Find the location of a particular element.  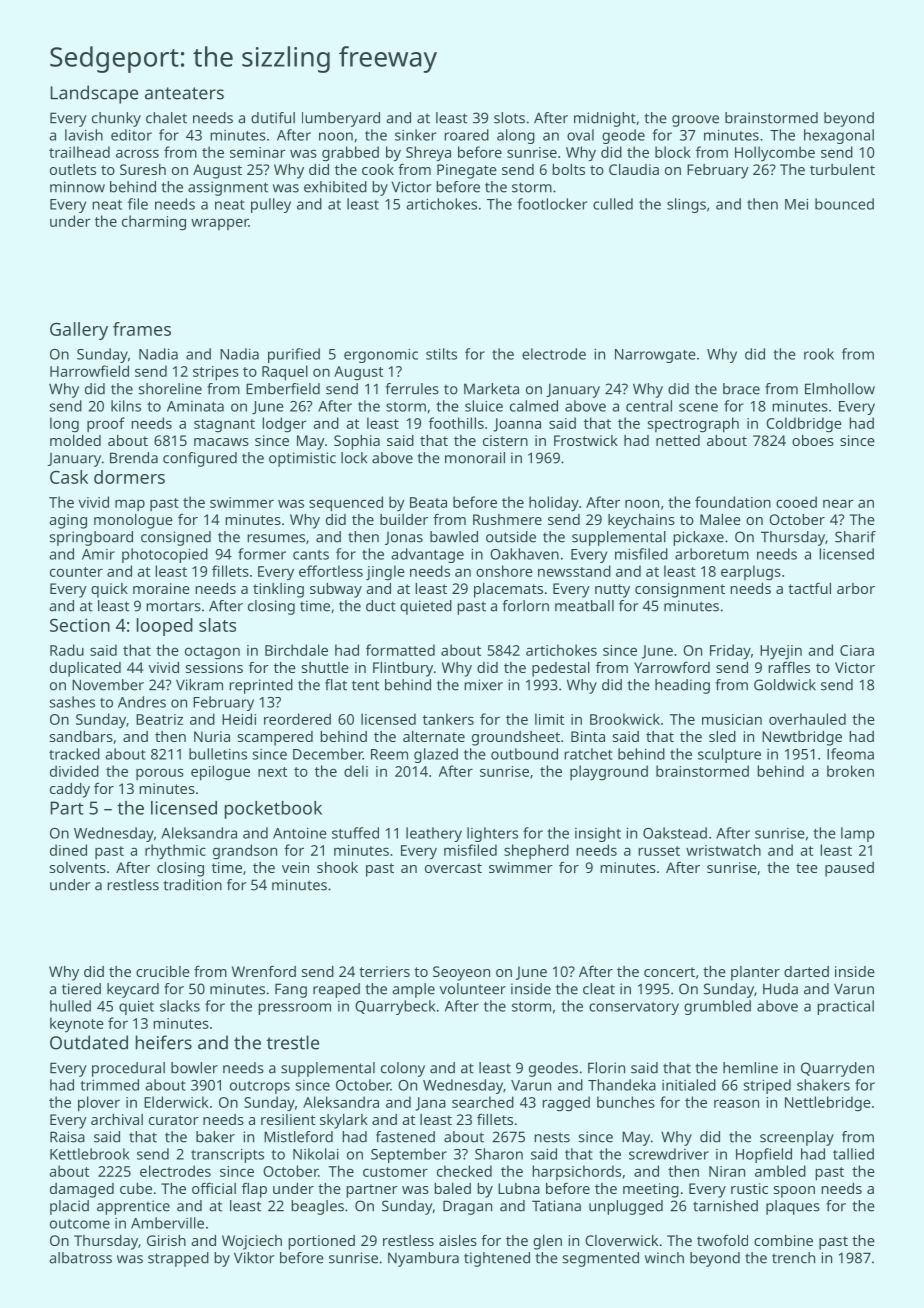

bounced is located at coordinates (844, 204).
